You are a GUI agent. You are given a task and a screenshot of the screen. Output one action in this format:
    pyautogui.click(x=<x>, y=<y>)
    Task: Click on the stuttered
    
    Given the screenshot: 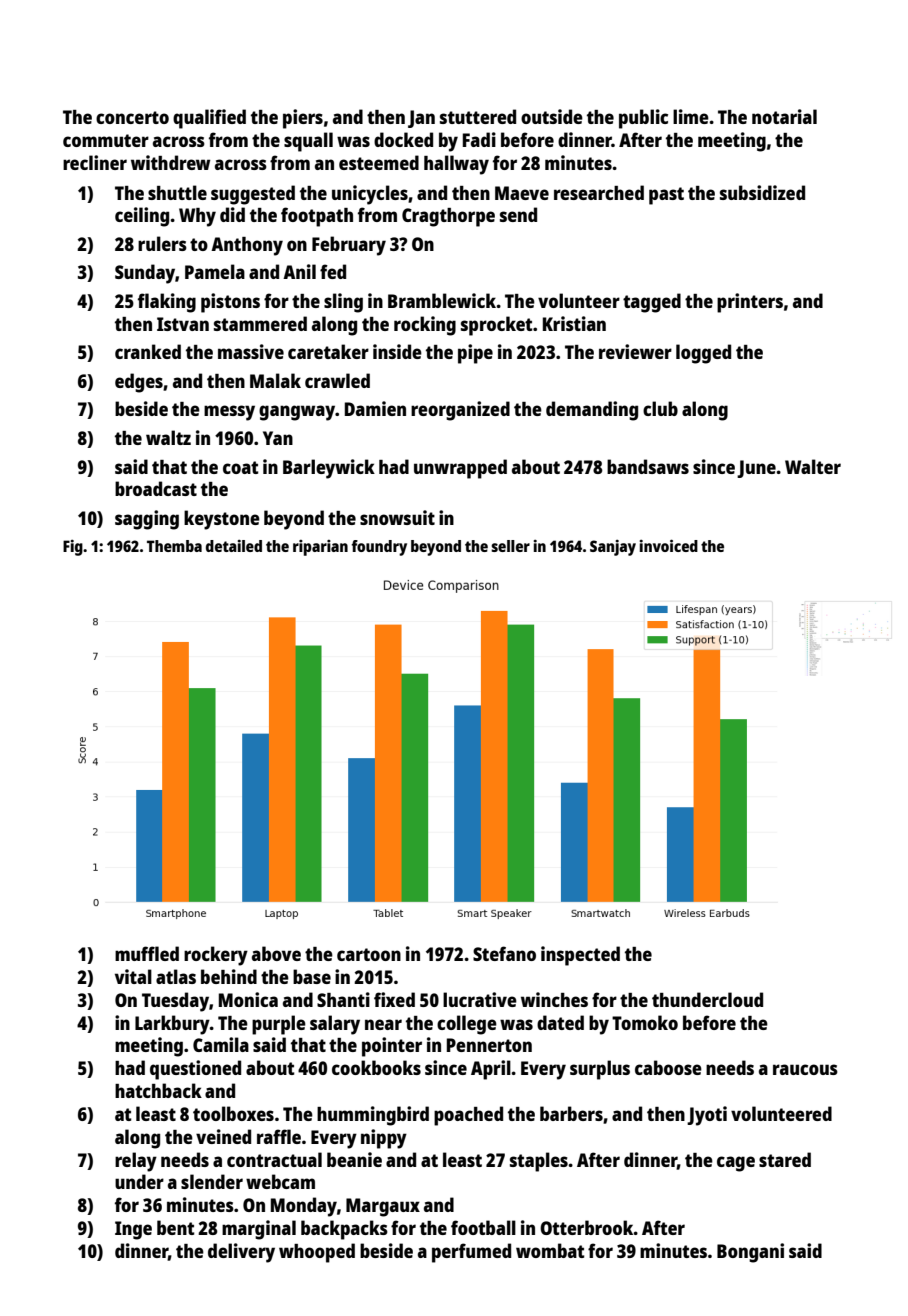 What is the action you would take?
    pyautogui.click(x=478, y=116)
